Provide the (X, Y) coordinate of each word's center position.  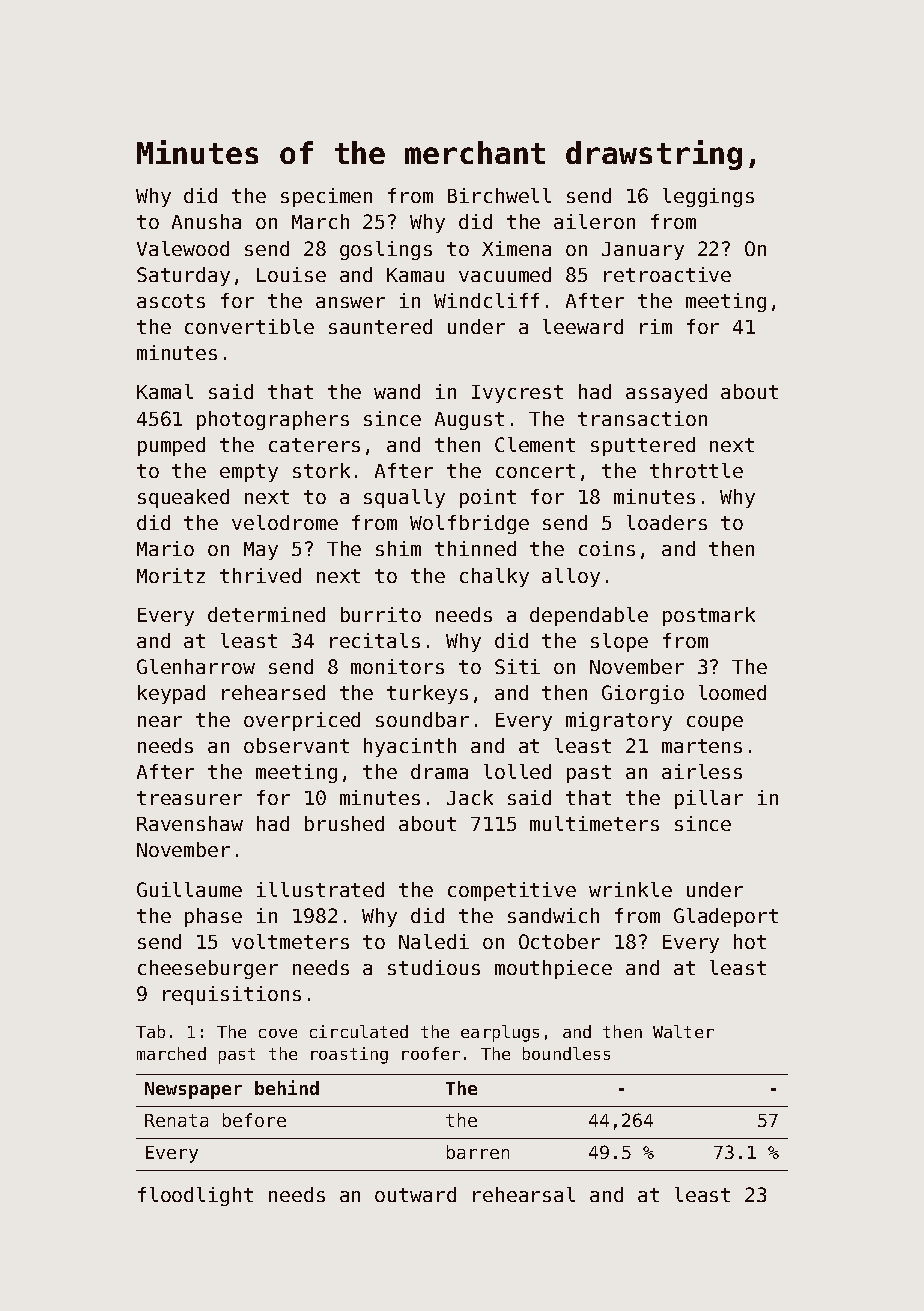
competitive (512, 891)
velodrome (285, 522)
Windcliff (486, 300)
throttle (696, 470)
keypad (171, 694)
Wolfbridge (469, 524)
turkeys (427, 694)
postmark (709, 616)
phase (213, 917)
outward (415, 1194)
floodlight (195, 1196)
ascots (171, 301)
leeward (583, 326)
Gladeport (726, 917)
